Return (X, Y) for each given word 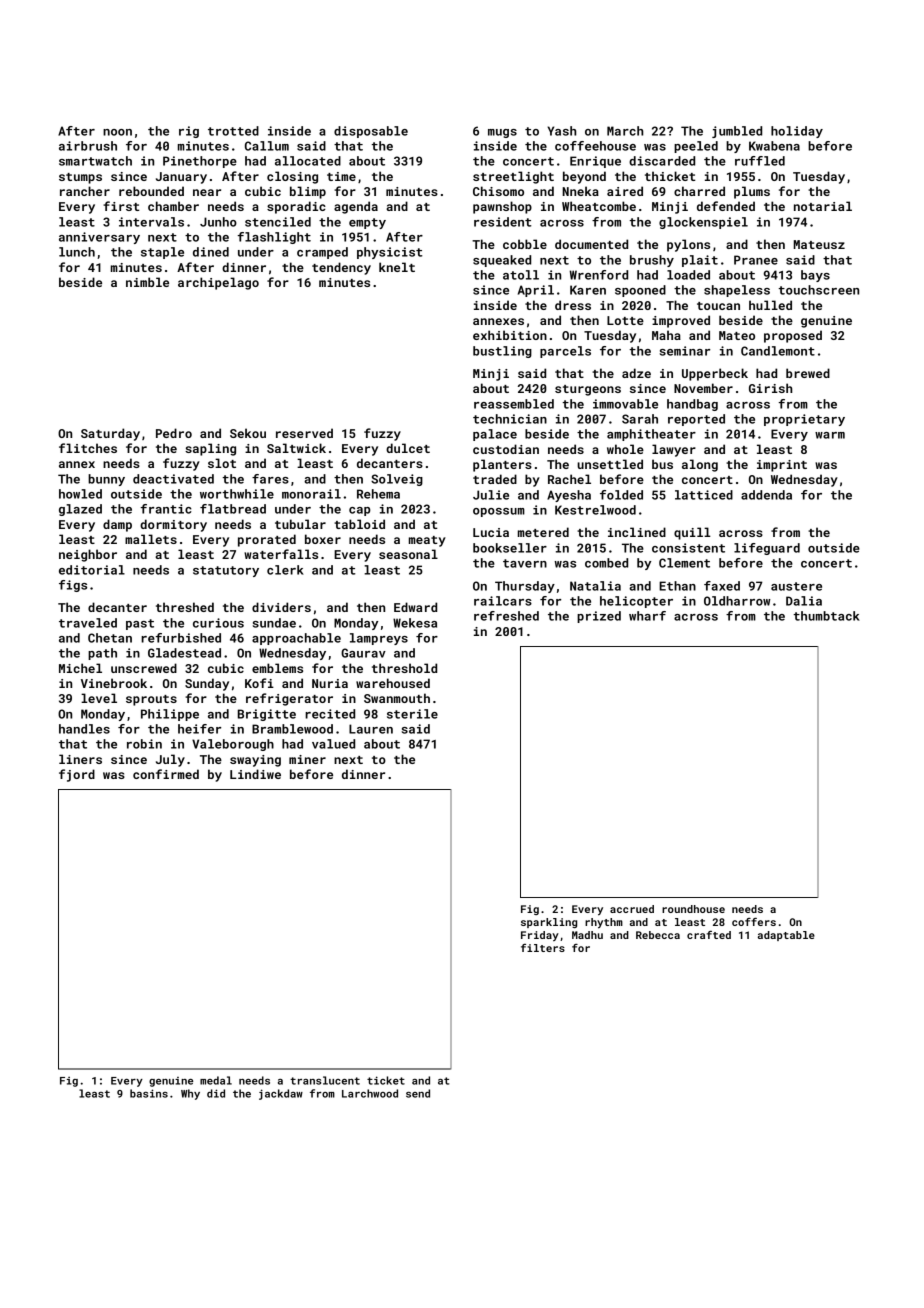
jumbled (737, 132)
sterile (412, 714)
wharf (647, 616)
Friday (540, 936)
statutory (226, 571)
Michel (80, 668)
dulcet (408, 448)
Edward (415, 607)
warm (830, 435)
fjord (77, 775)
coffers (754, 922)
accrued (632, 909)
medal (216, 1080)
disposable (371, 132)
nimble (147, 282)
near (207, 192)
